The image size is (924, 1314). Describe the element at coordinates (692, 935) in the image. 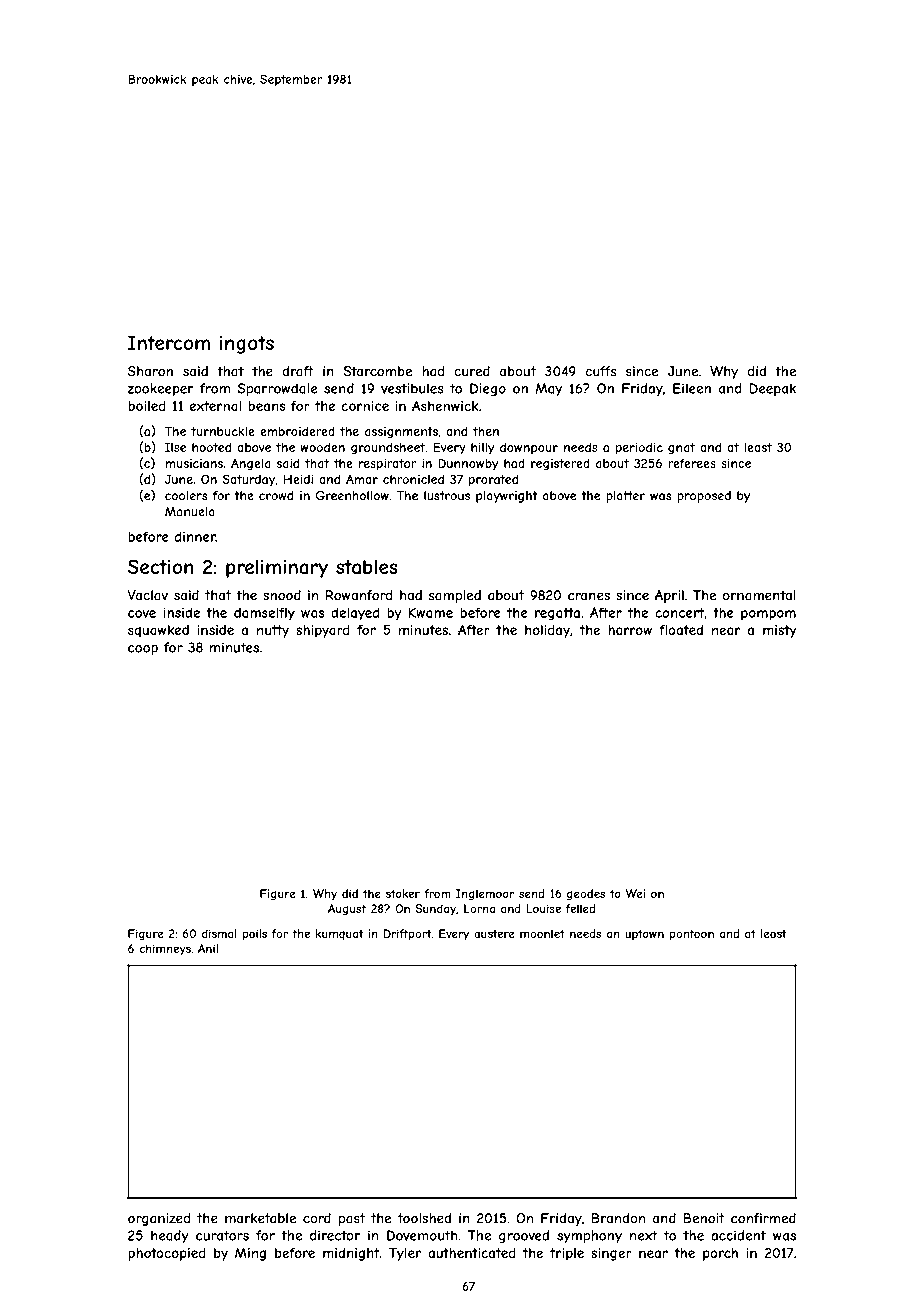

I see `pontoon` at that location.
